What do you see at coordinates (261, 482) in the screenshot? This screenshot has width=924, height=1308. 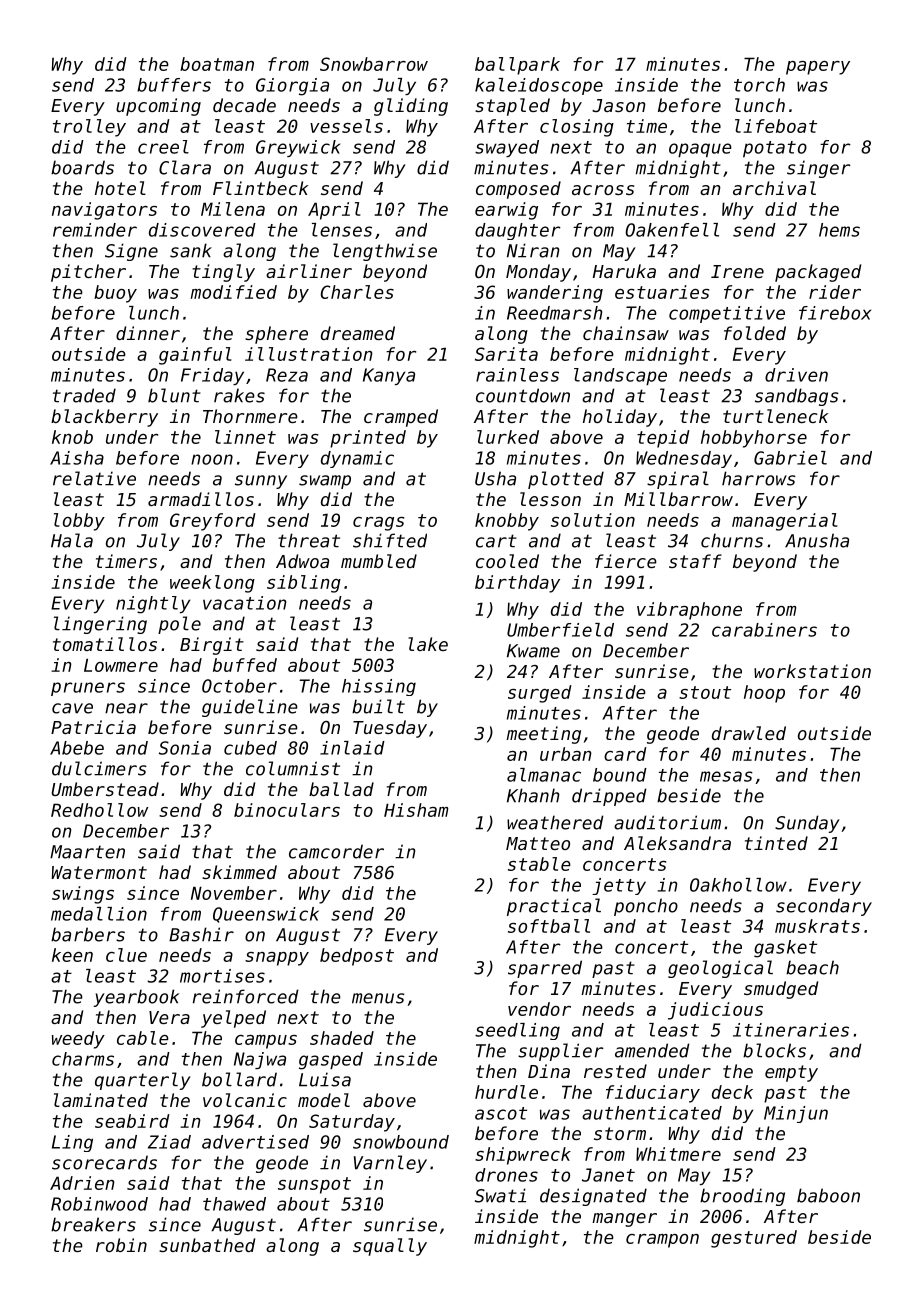 I see `sunny` at bounding box center [261, 482].
